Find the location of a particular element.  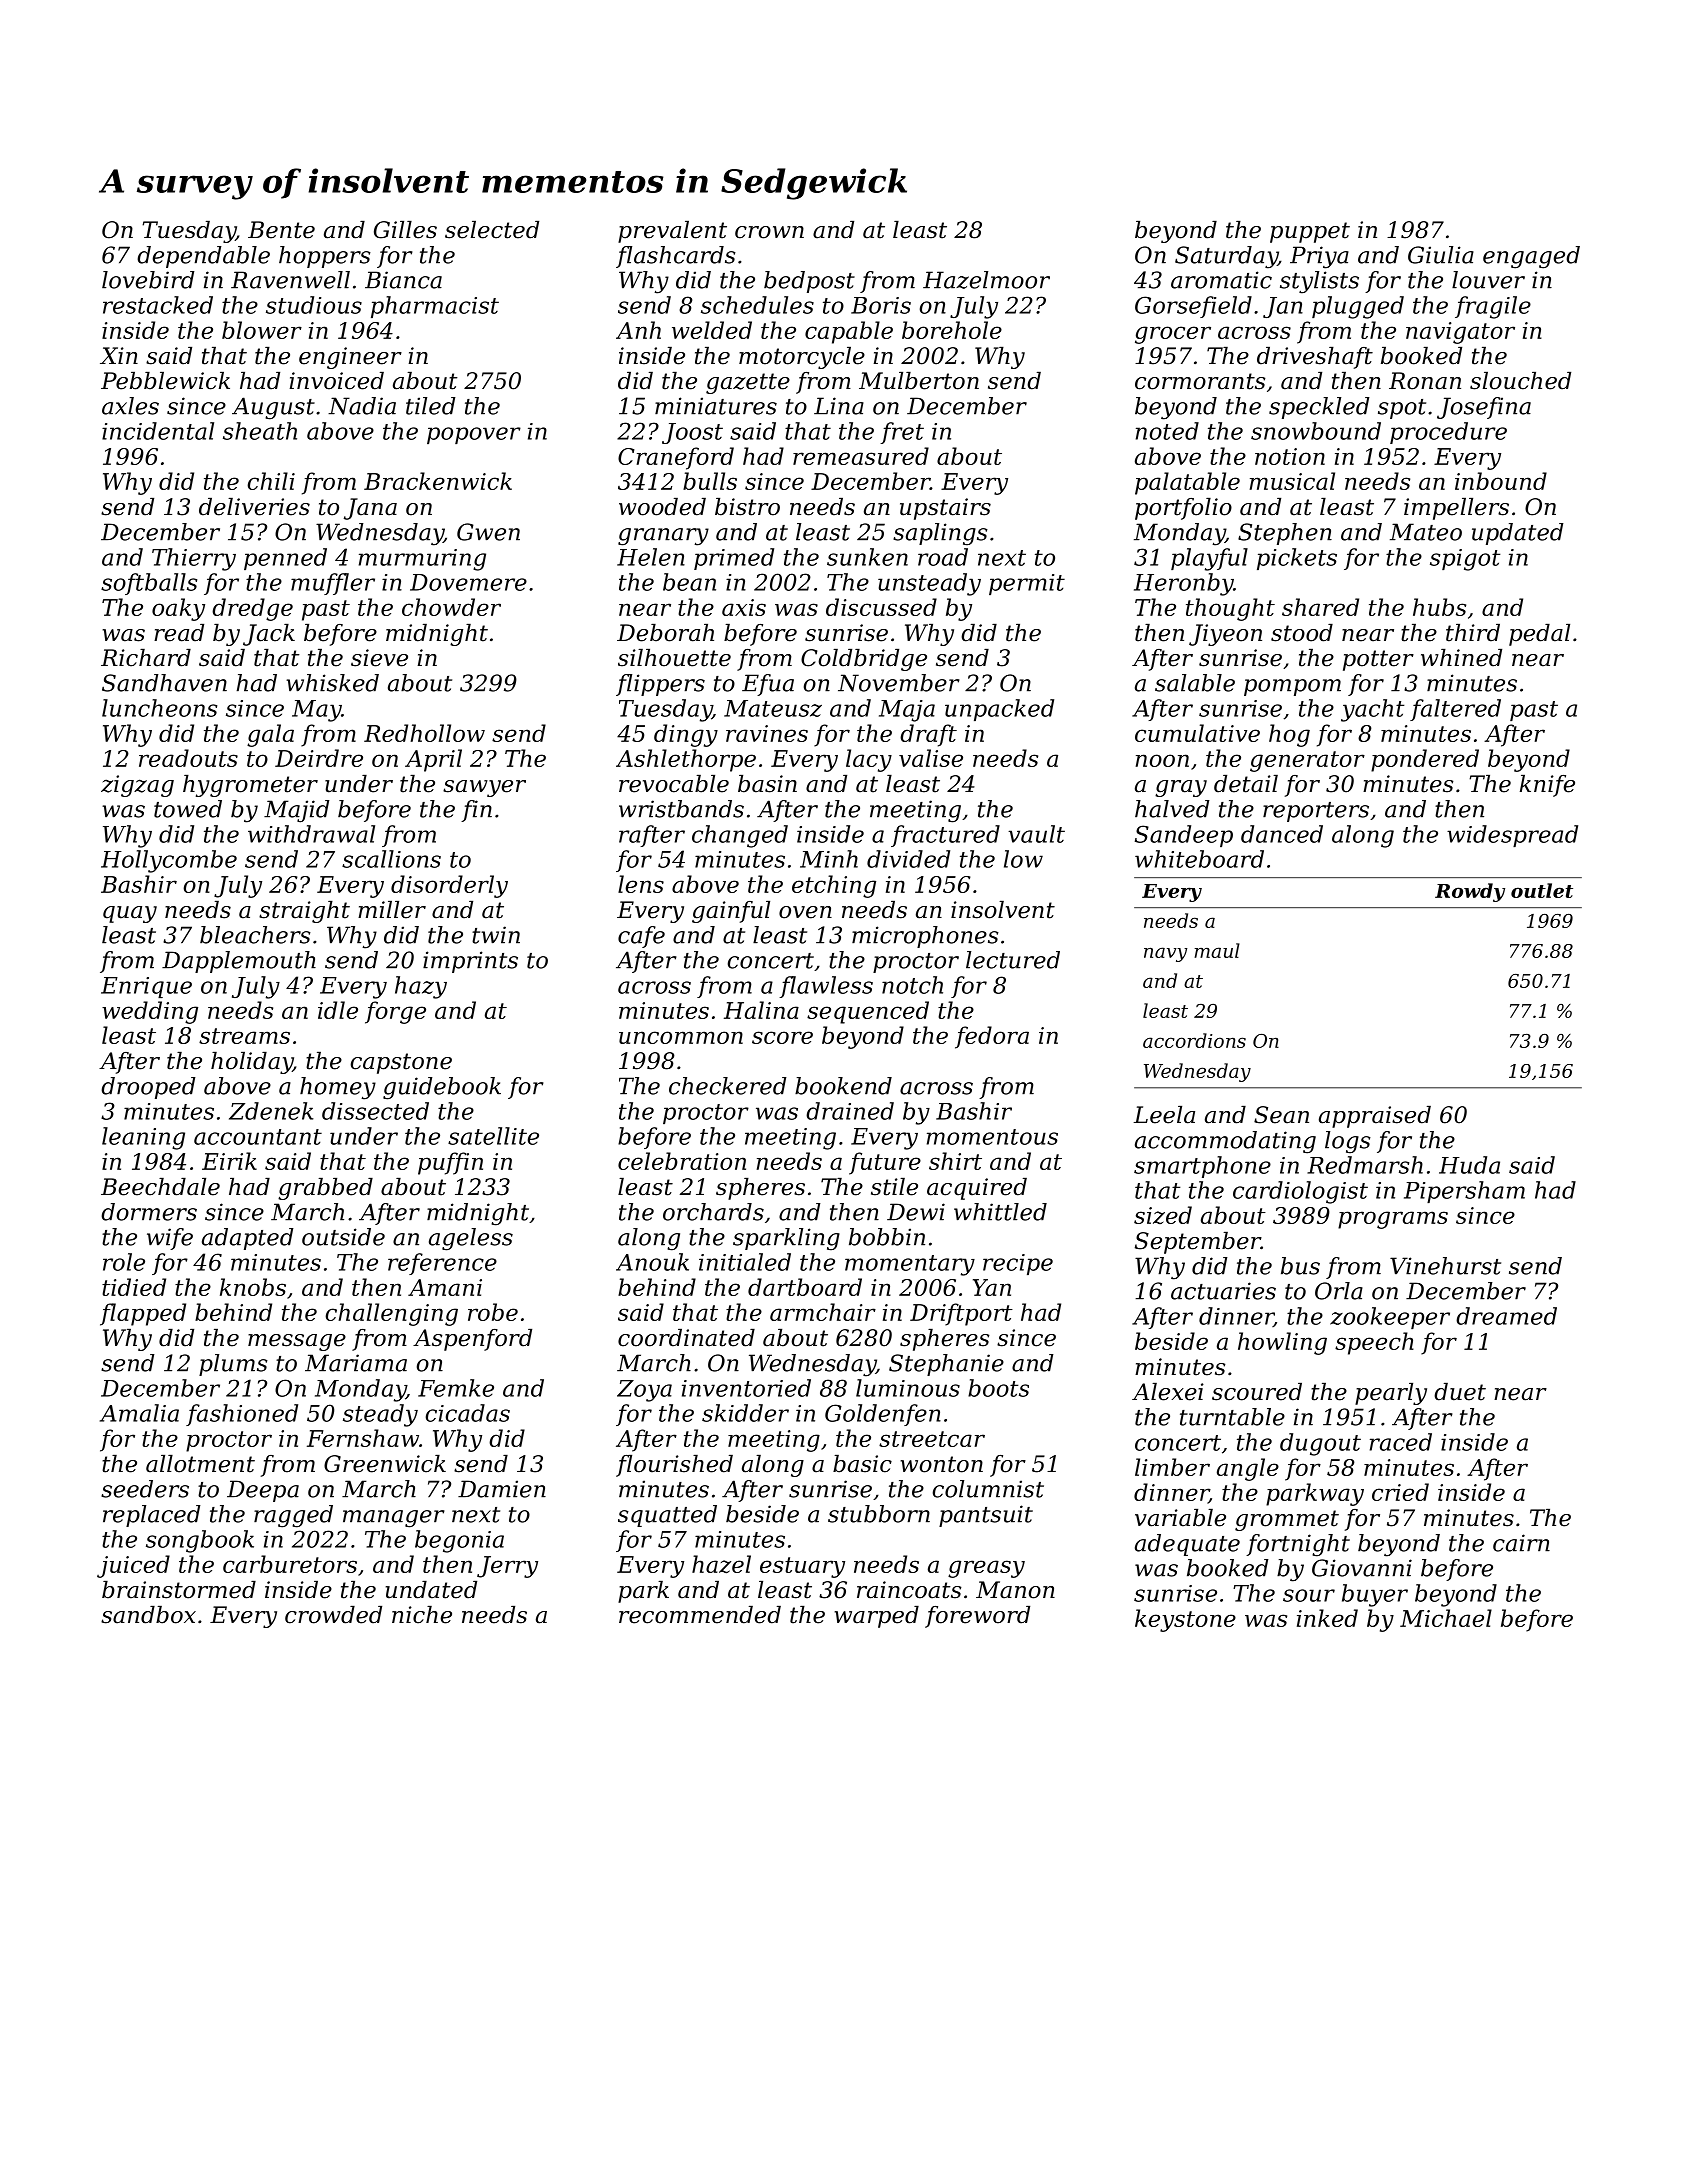

crown is located at coordinates (769, 232).
